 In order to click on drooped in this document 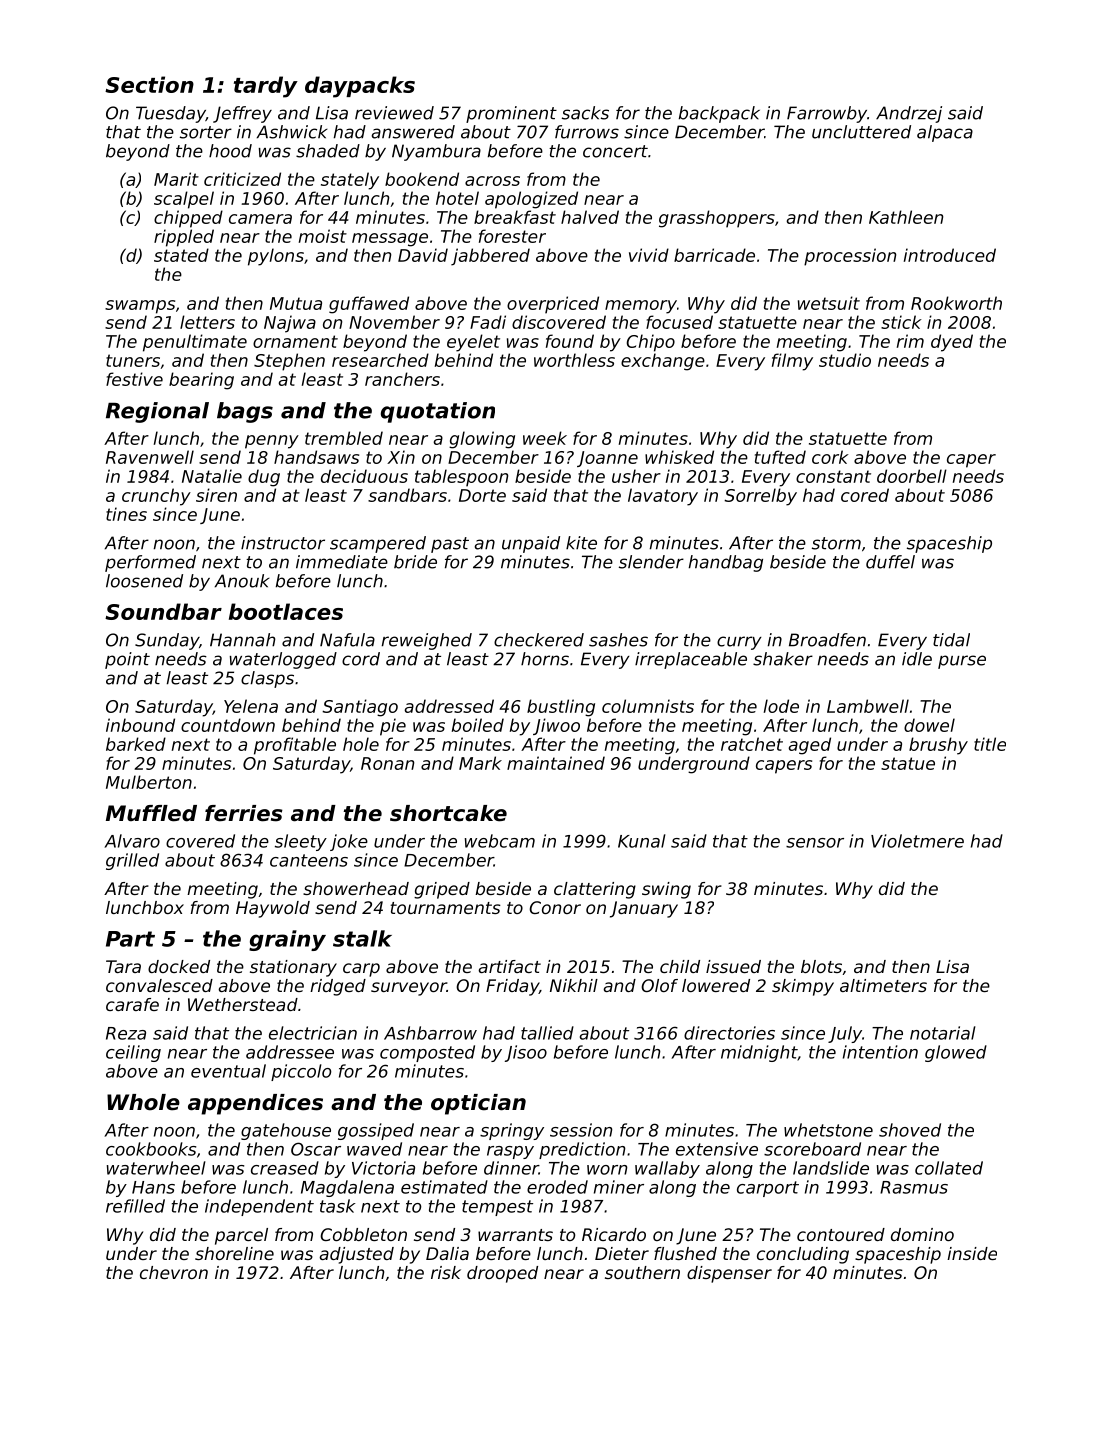, I will do `click(502, 1274)`.
